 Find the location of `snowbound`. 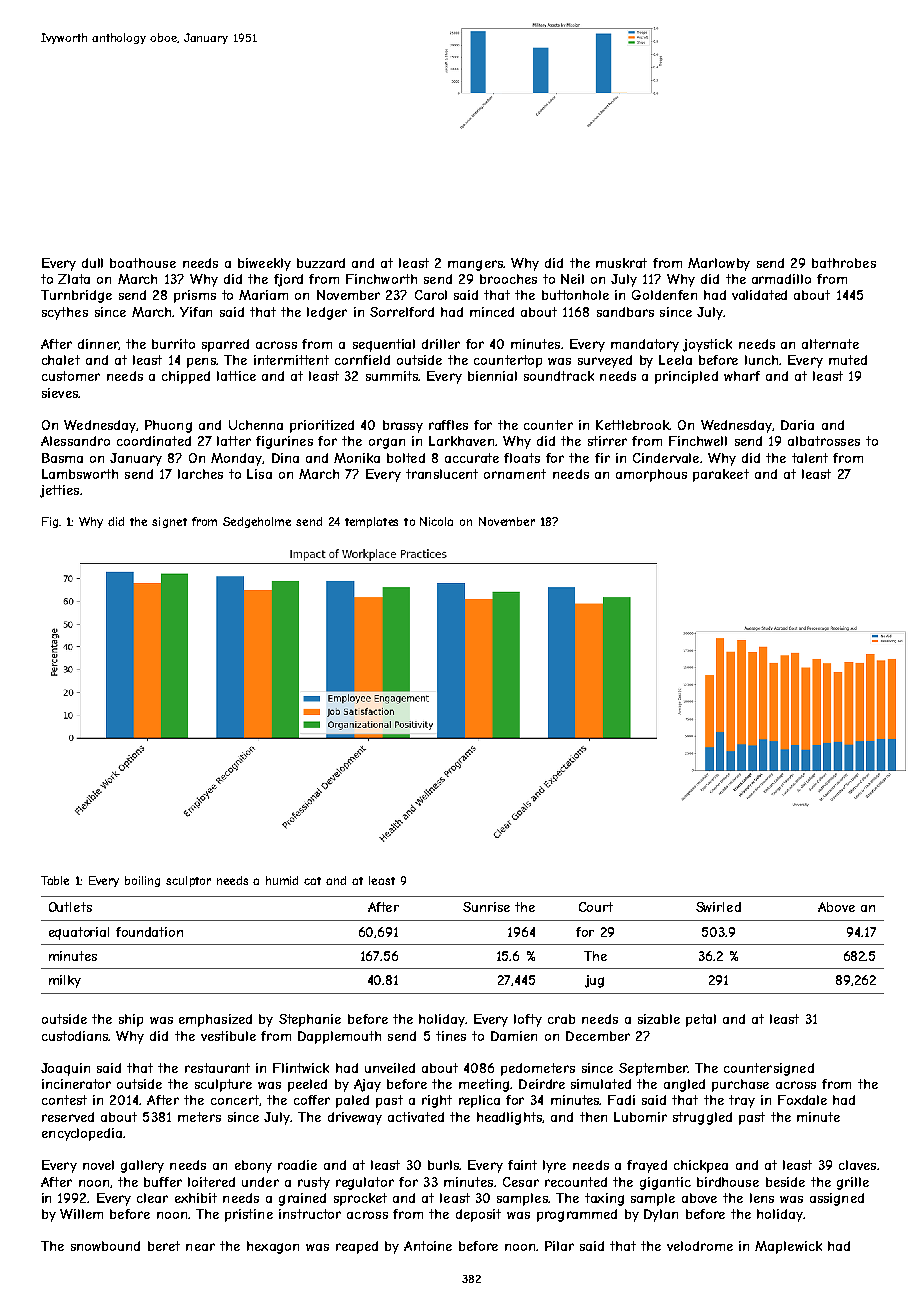

snowbound is located at coordinates (105, 1246).
